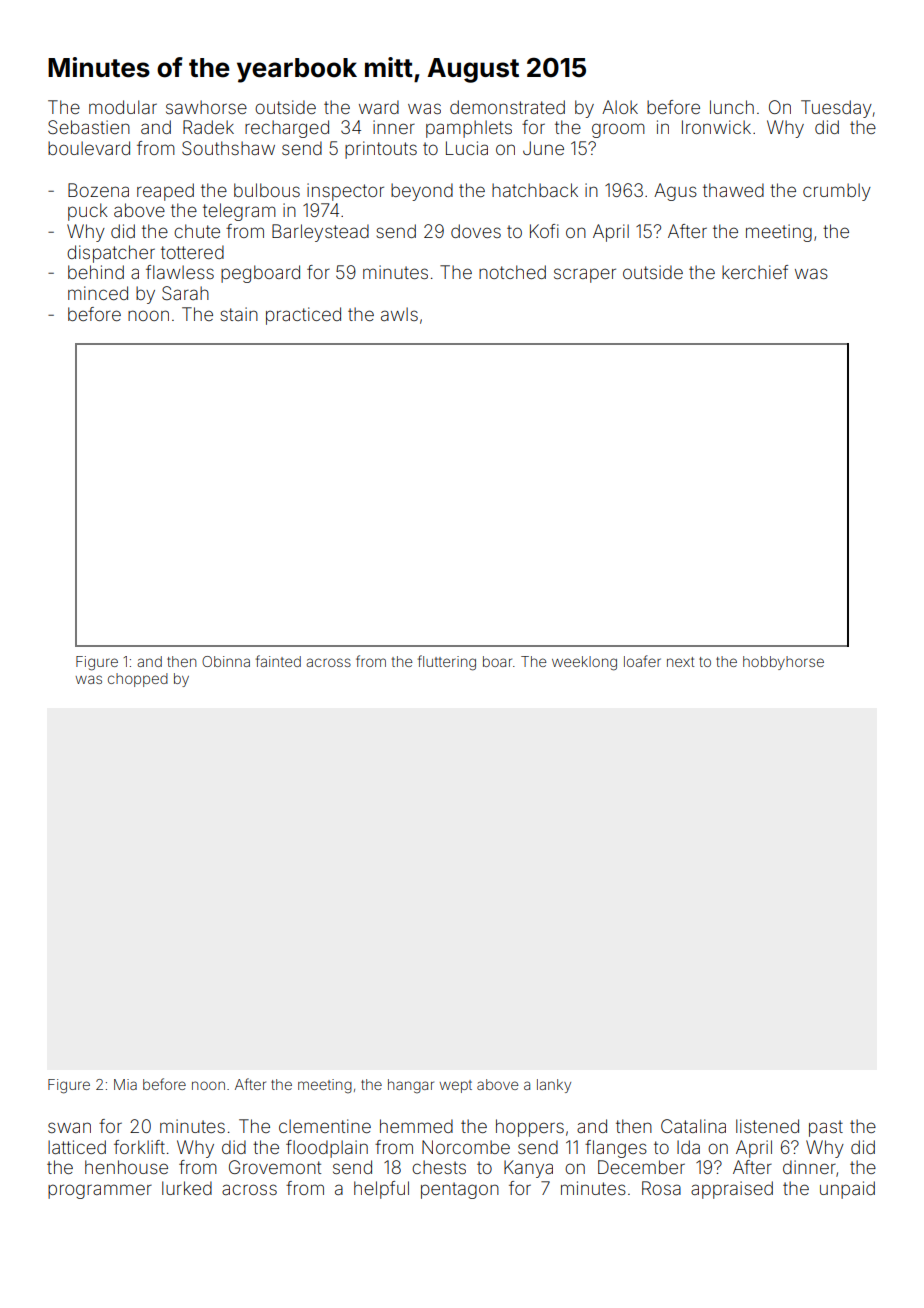  Describe the element at coordinates (275, 1167) in the document. I see `Grovemont` at that location.
